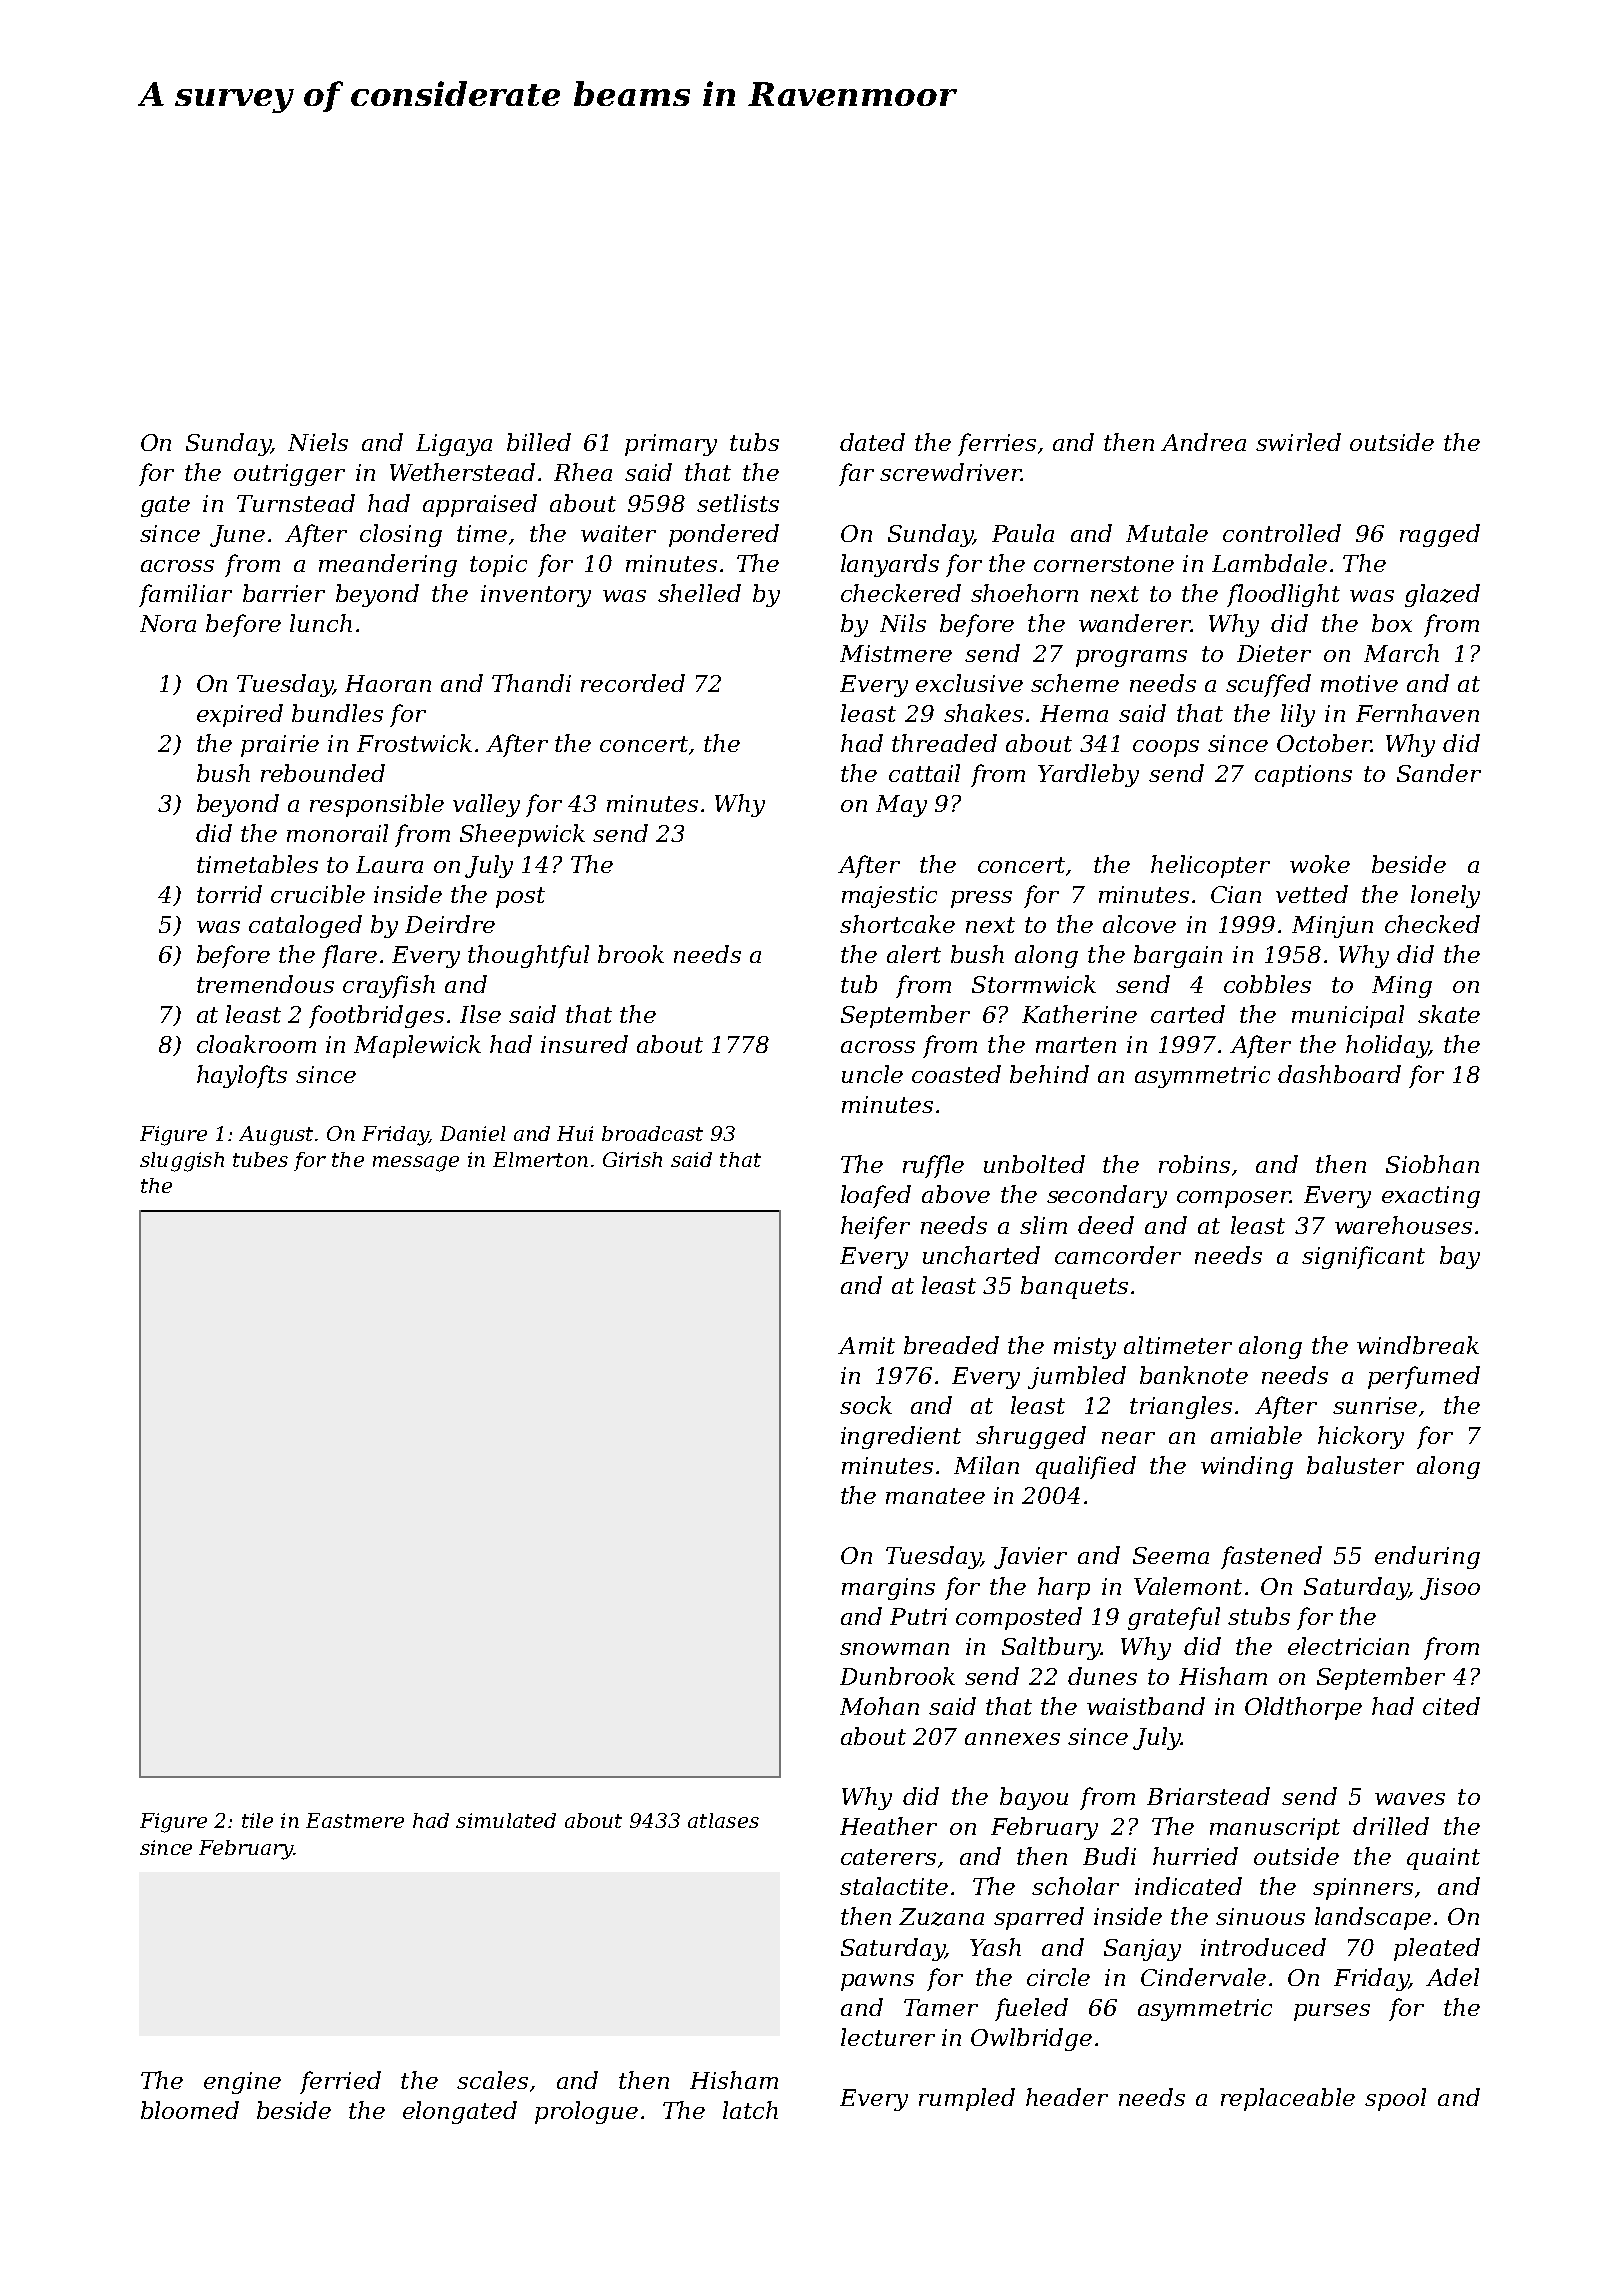 The height and width of the image is (2292, 1620). What do you see at coordinates (492, 2080) in the image?
I see `scales` at bounding box center [492, 2080].
